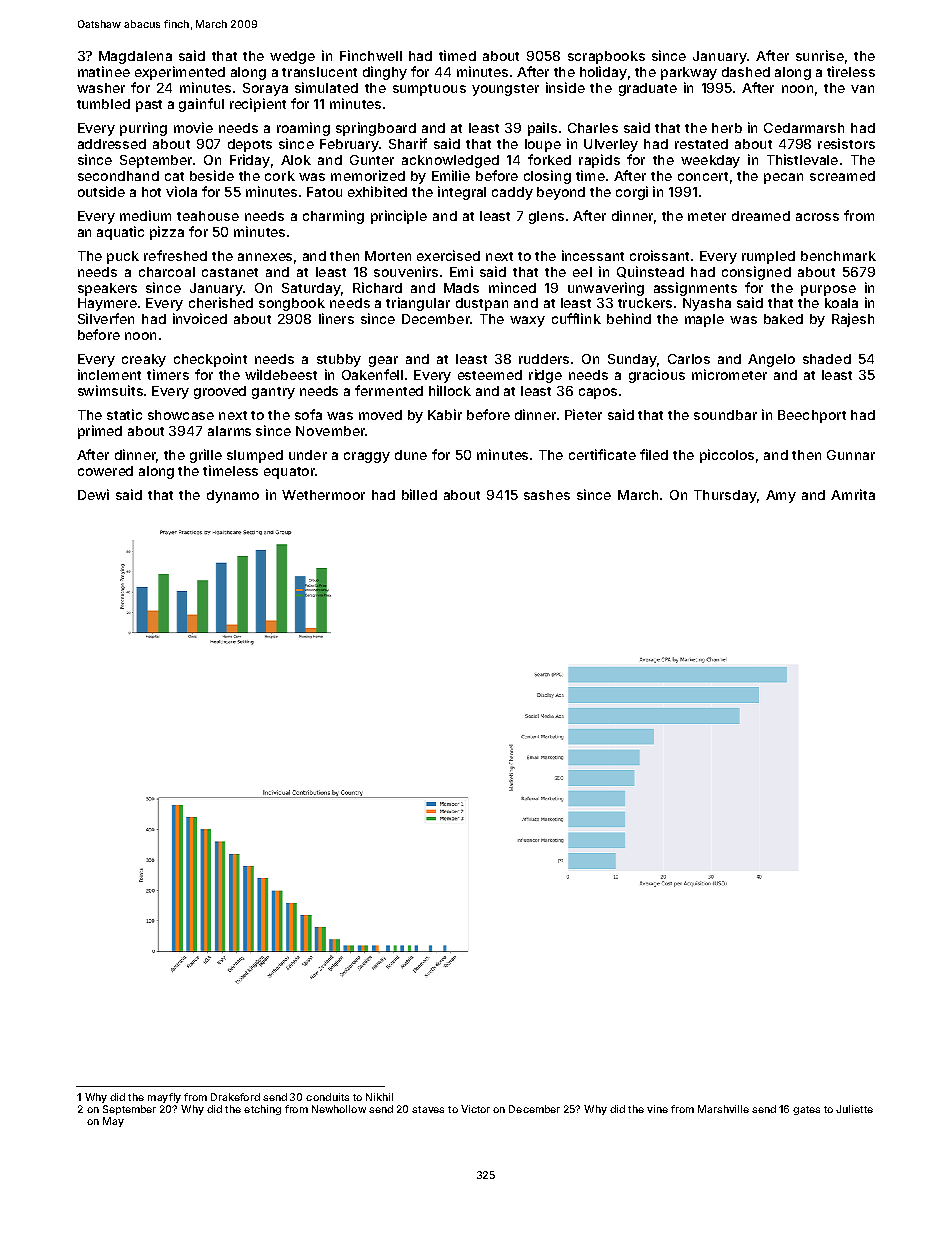 This image has width=952, height=1233. I want to click on Juliette, so click(854, 1109).
